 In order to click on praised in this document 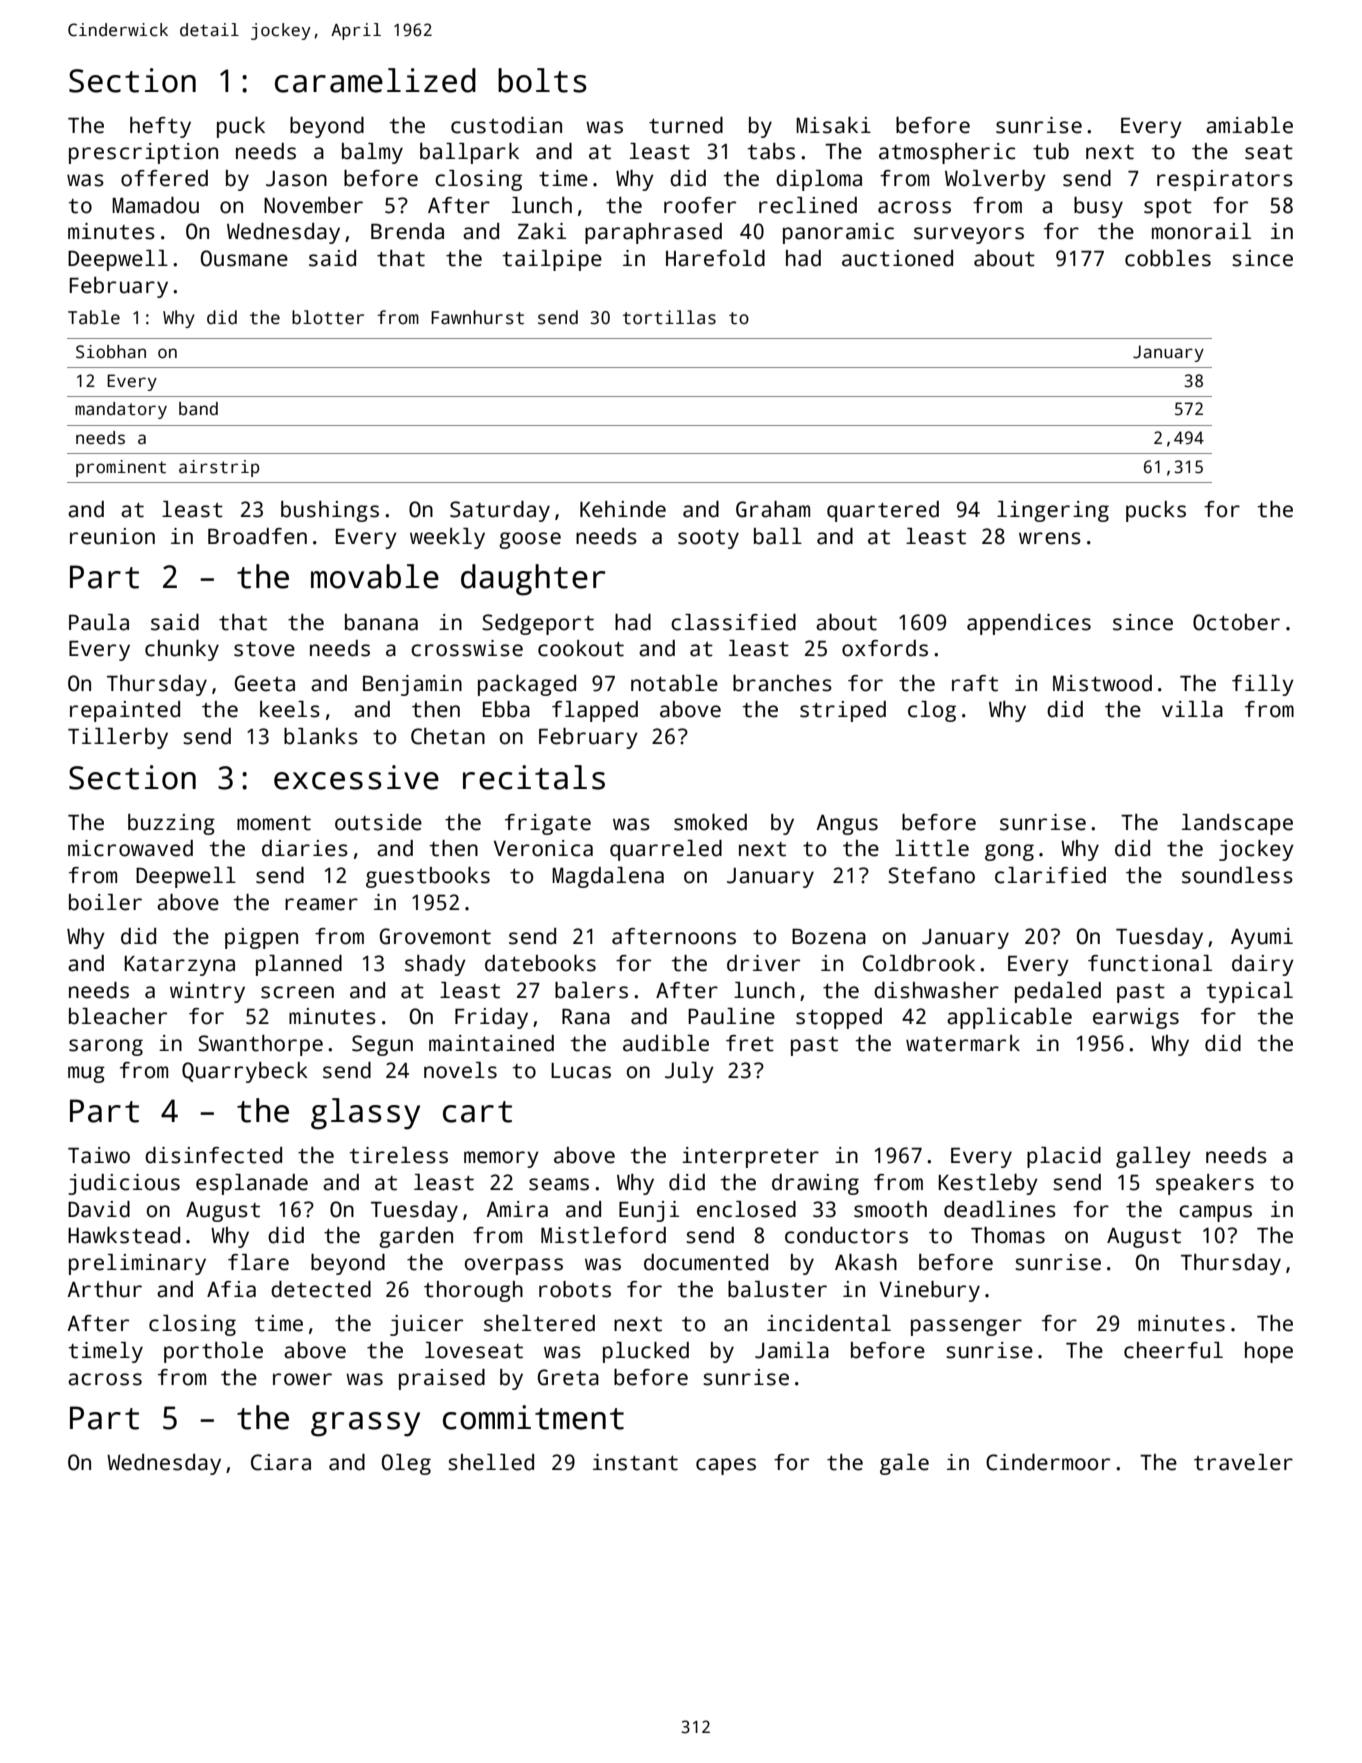, I will do `click(442, 1379)`.
